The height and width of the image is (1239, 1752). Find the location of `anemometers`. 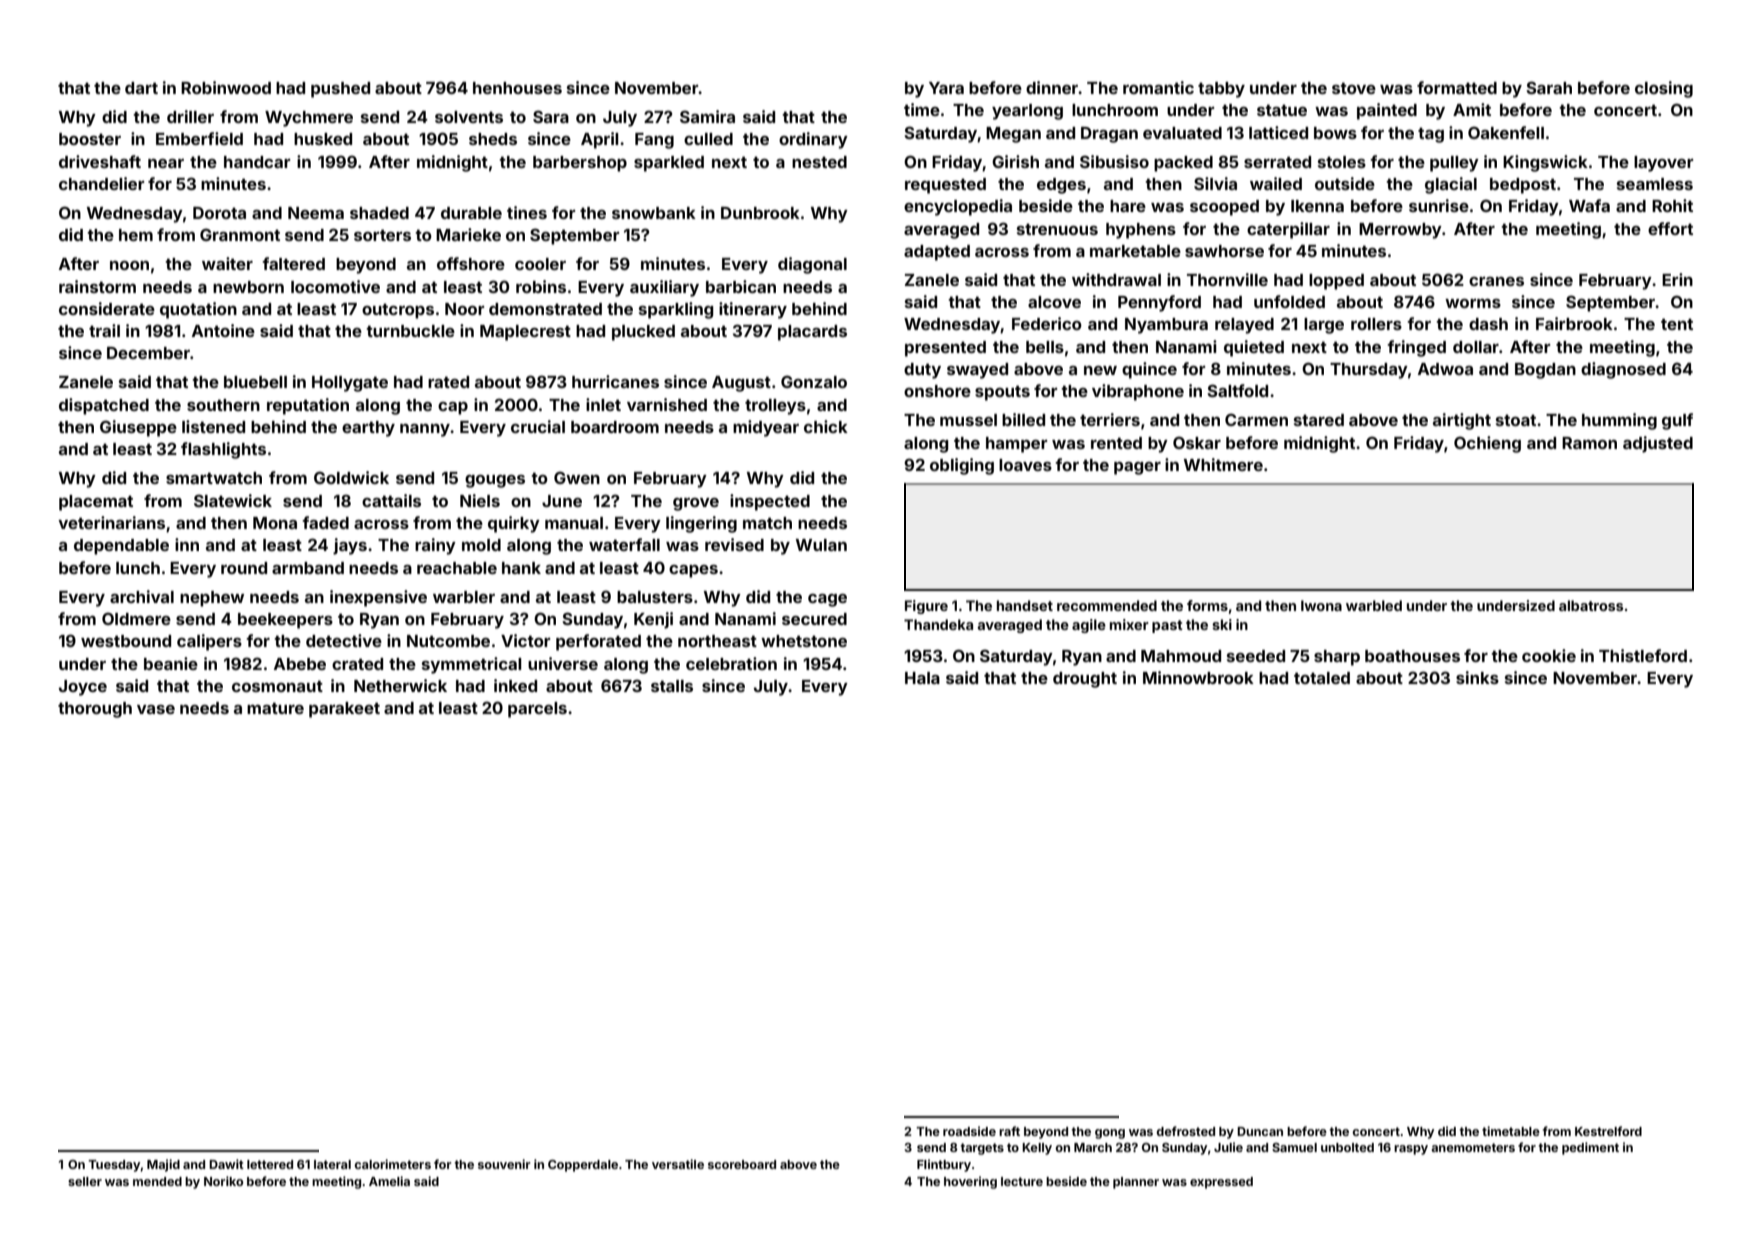

anemometers is located at coordinates (1473, 1147).
